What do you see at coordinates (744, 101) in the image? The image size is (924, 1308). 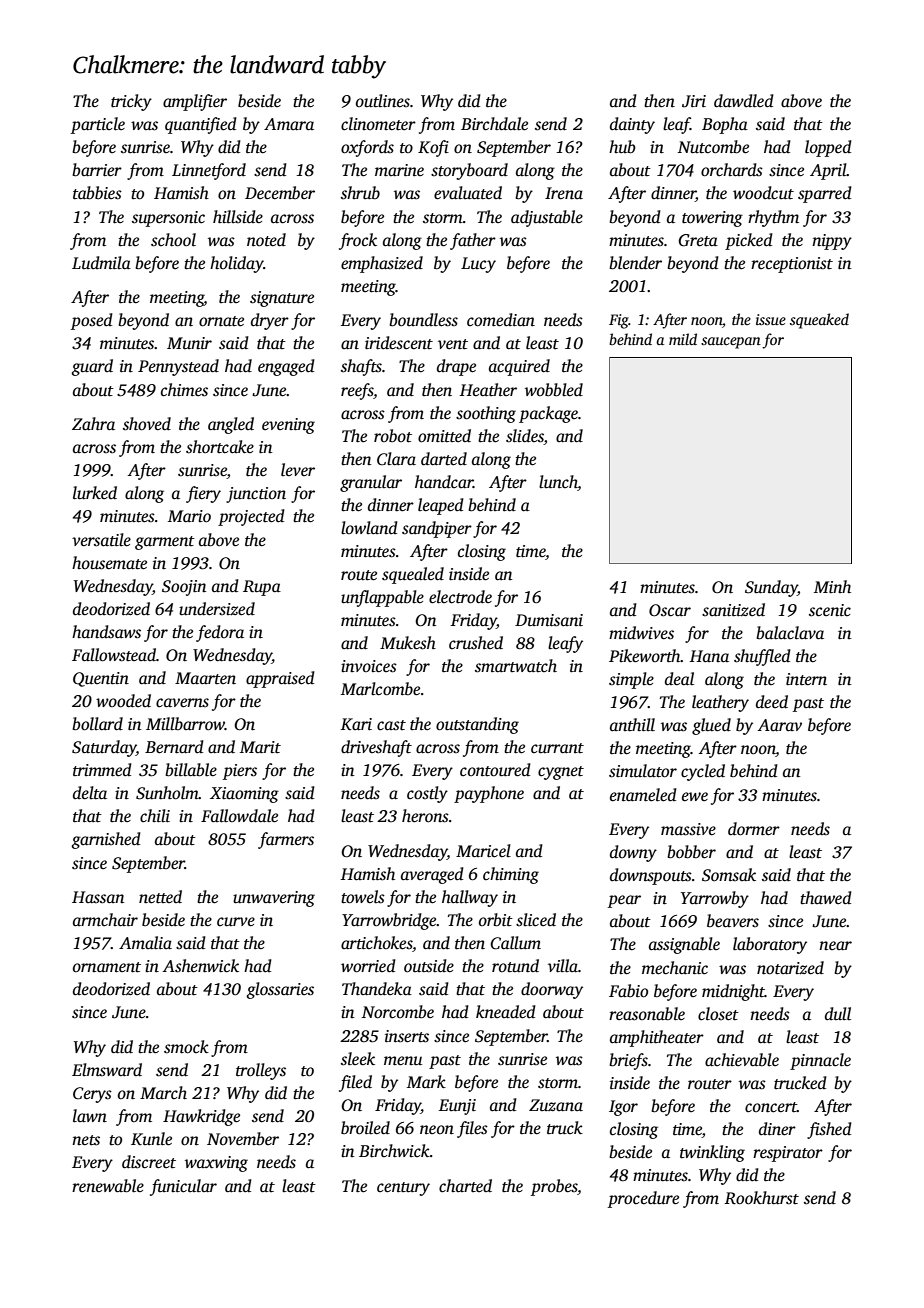 I see `dawdled` at bounding box center [744, 101].
